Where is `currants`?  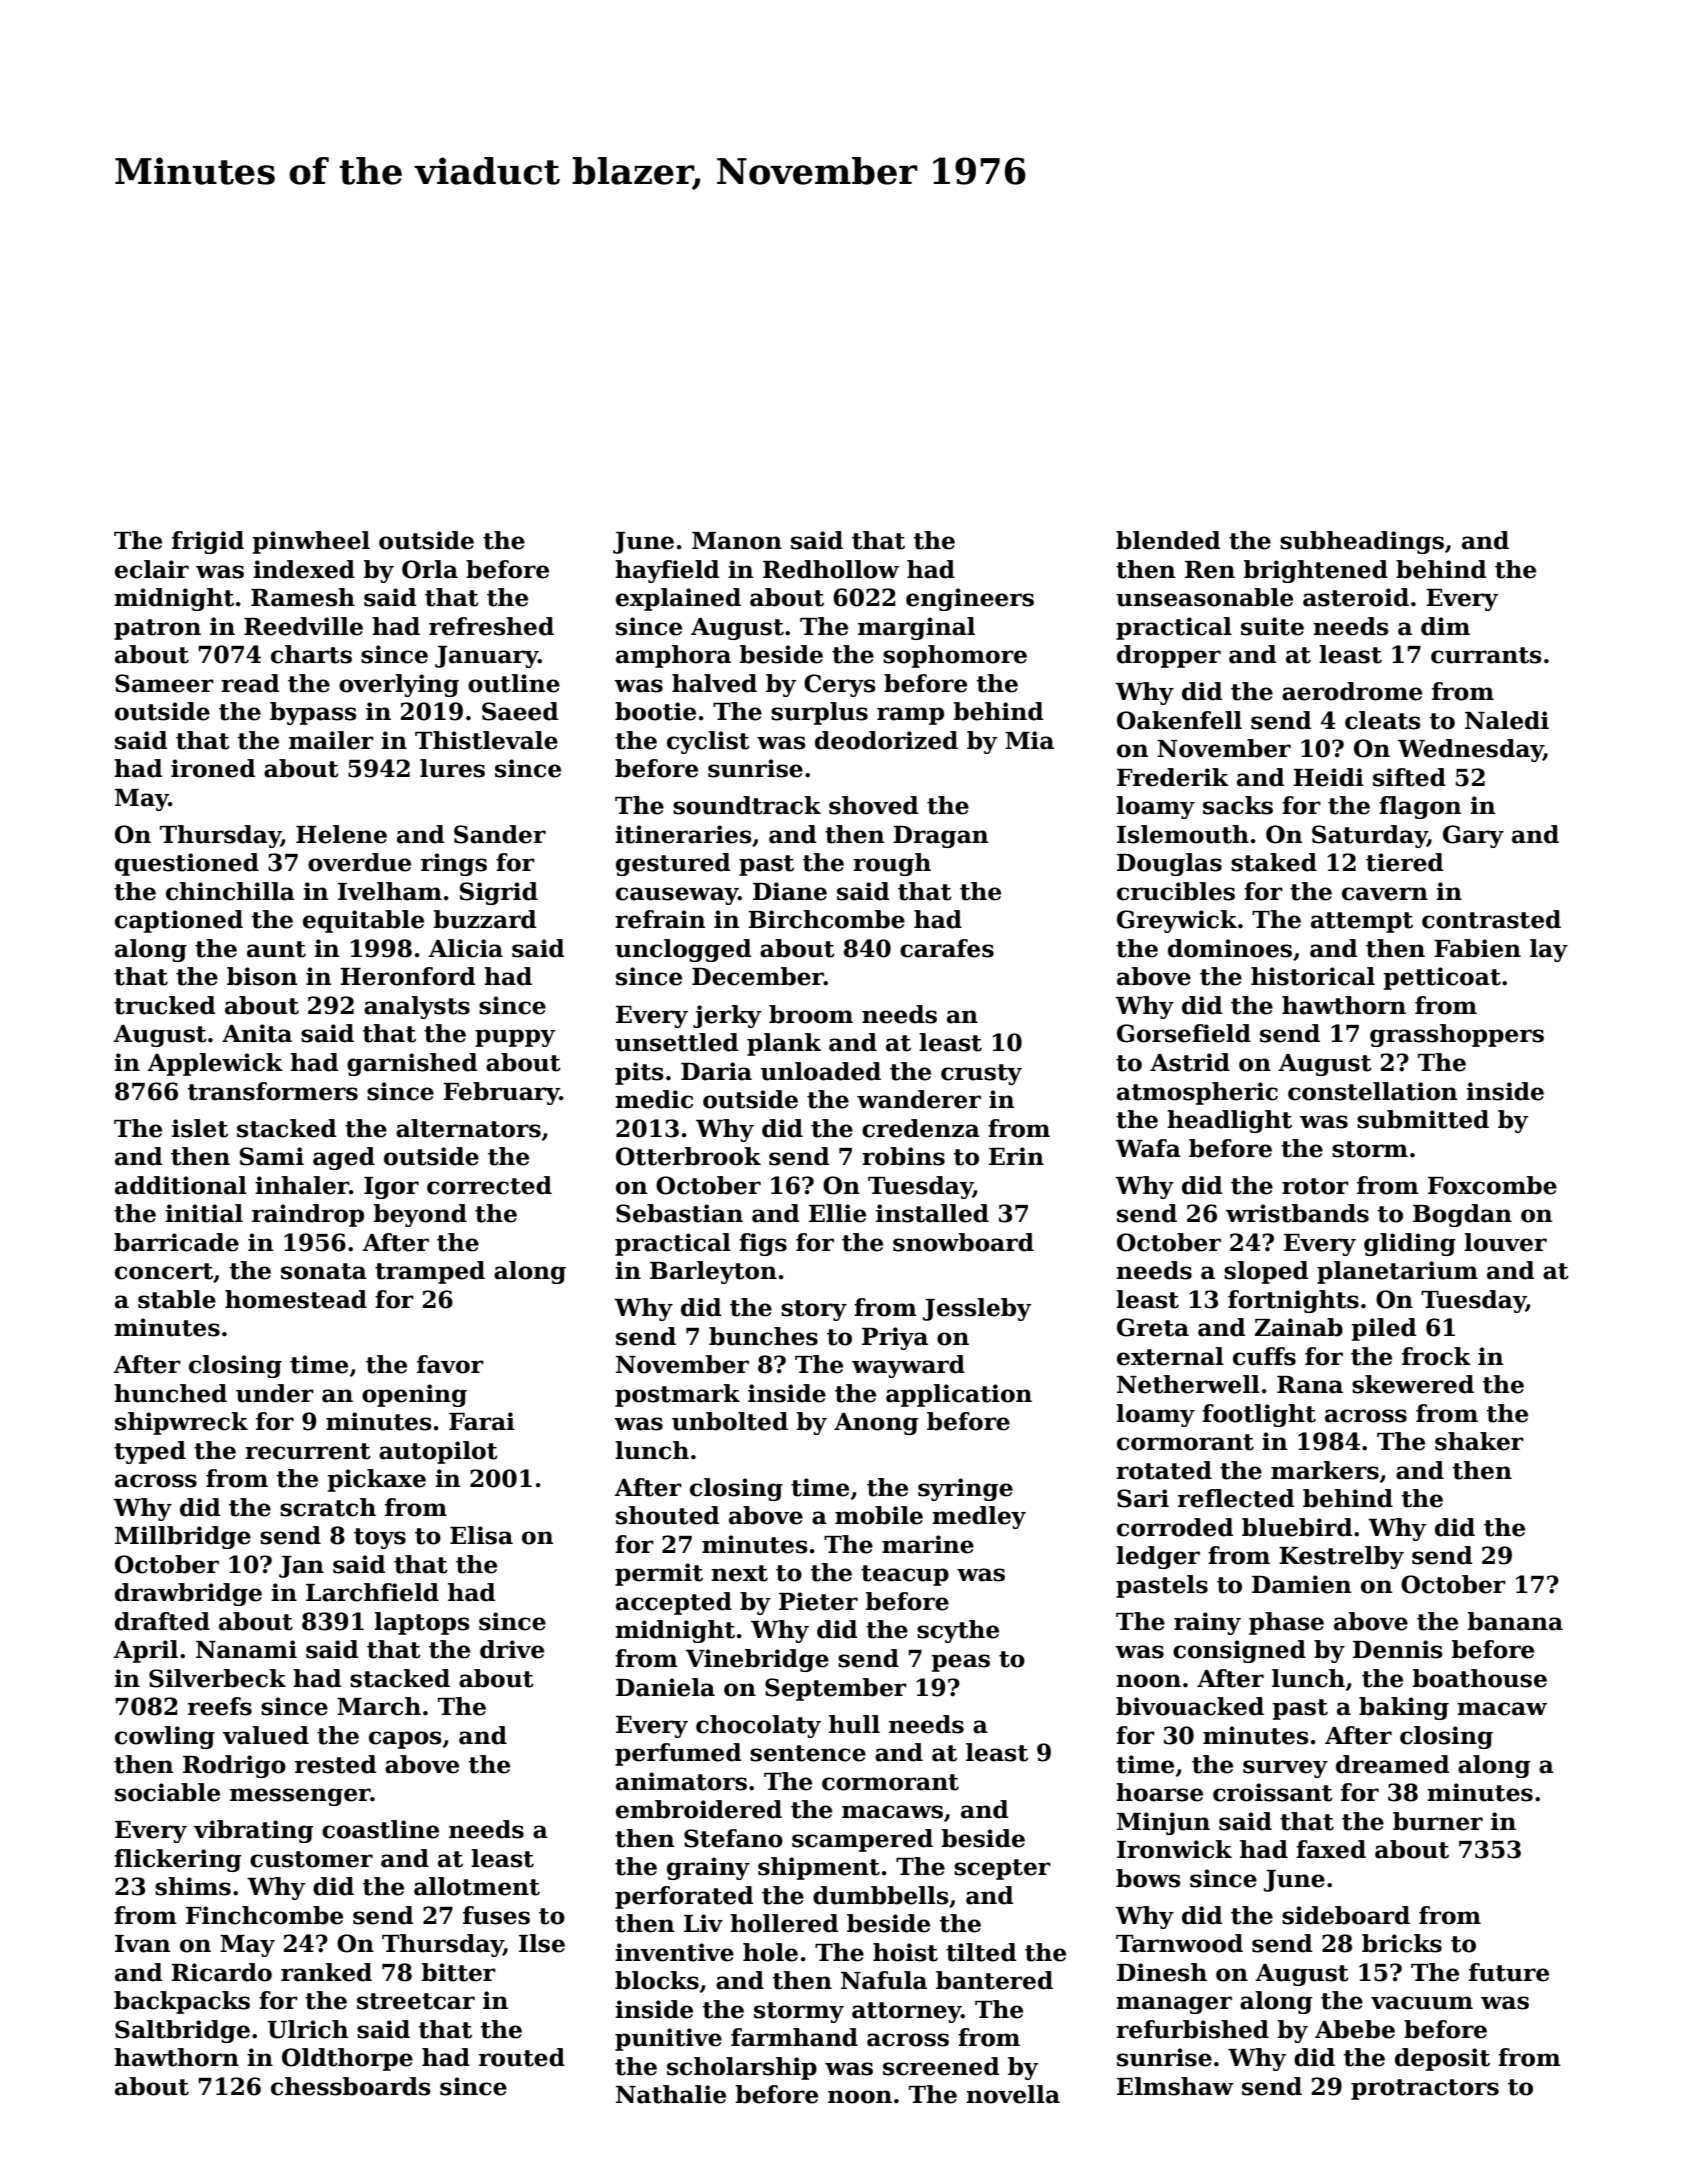
currants is located at coordinates (1486, 655).
